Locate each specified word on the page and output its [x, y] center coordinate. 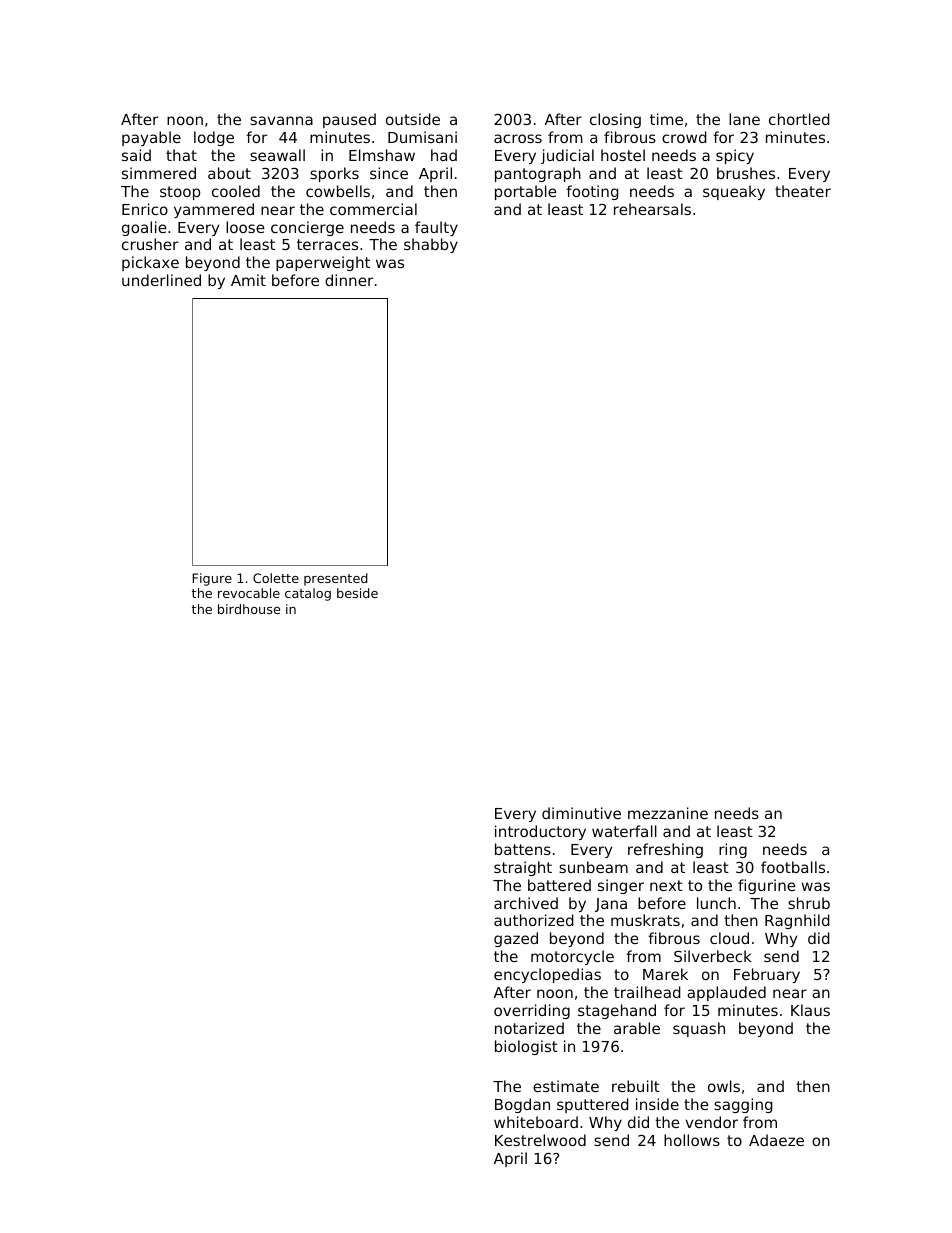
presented [336, 579]
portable [526, 192]
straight [523, 868]
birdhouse [249, 609]
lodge [214, 138]
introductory [540, 832]
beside [357, 593]
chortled [799, 119]
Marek [665, 974]
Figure [212, 579]
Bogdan [522, 1105]
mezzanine [668, 813]
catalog [308, 594]
